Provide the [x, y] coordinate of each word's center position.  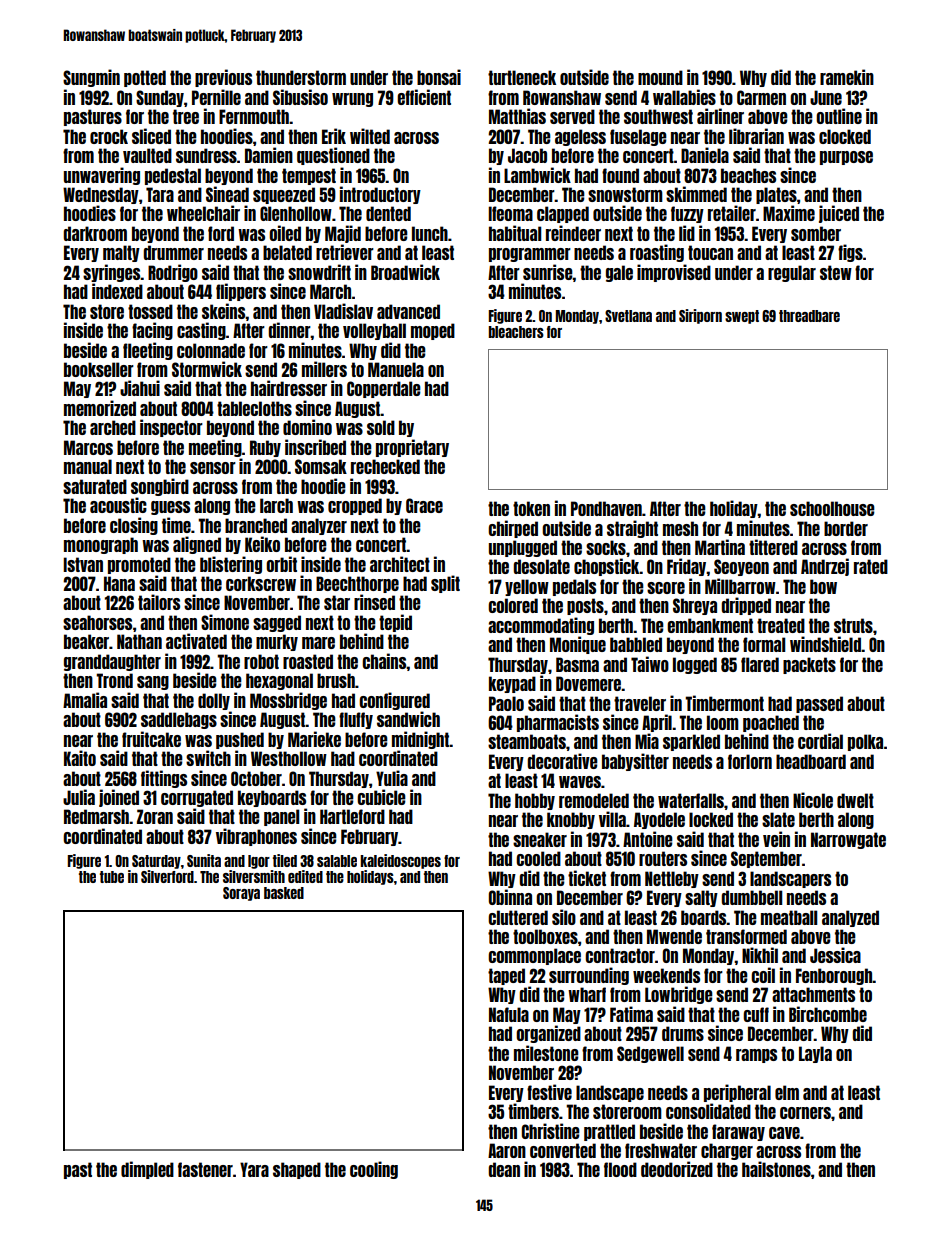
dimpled [147, 1170]
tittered [773, 547]
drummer [173, 252]
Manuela [396, 369]
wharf [587, 994]
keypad [512, 684]
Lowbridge [679, 995]
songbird [160, 487]
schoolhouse [832, 508]
